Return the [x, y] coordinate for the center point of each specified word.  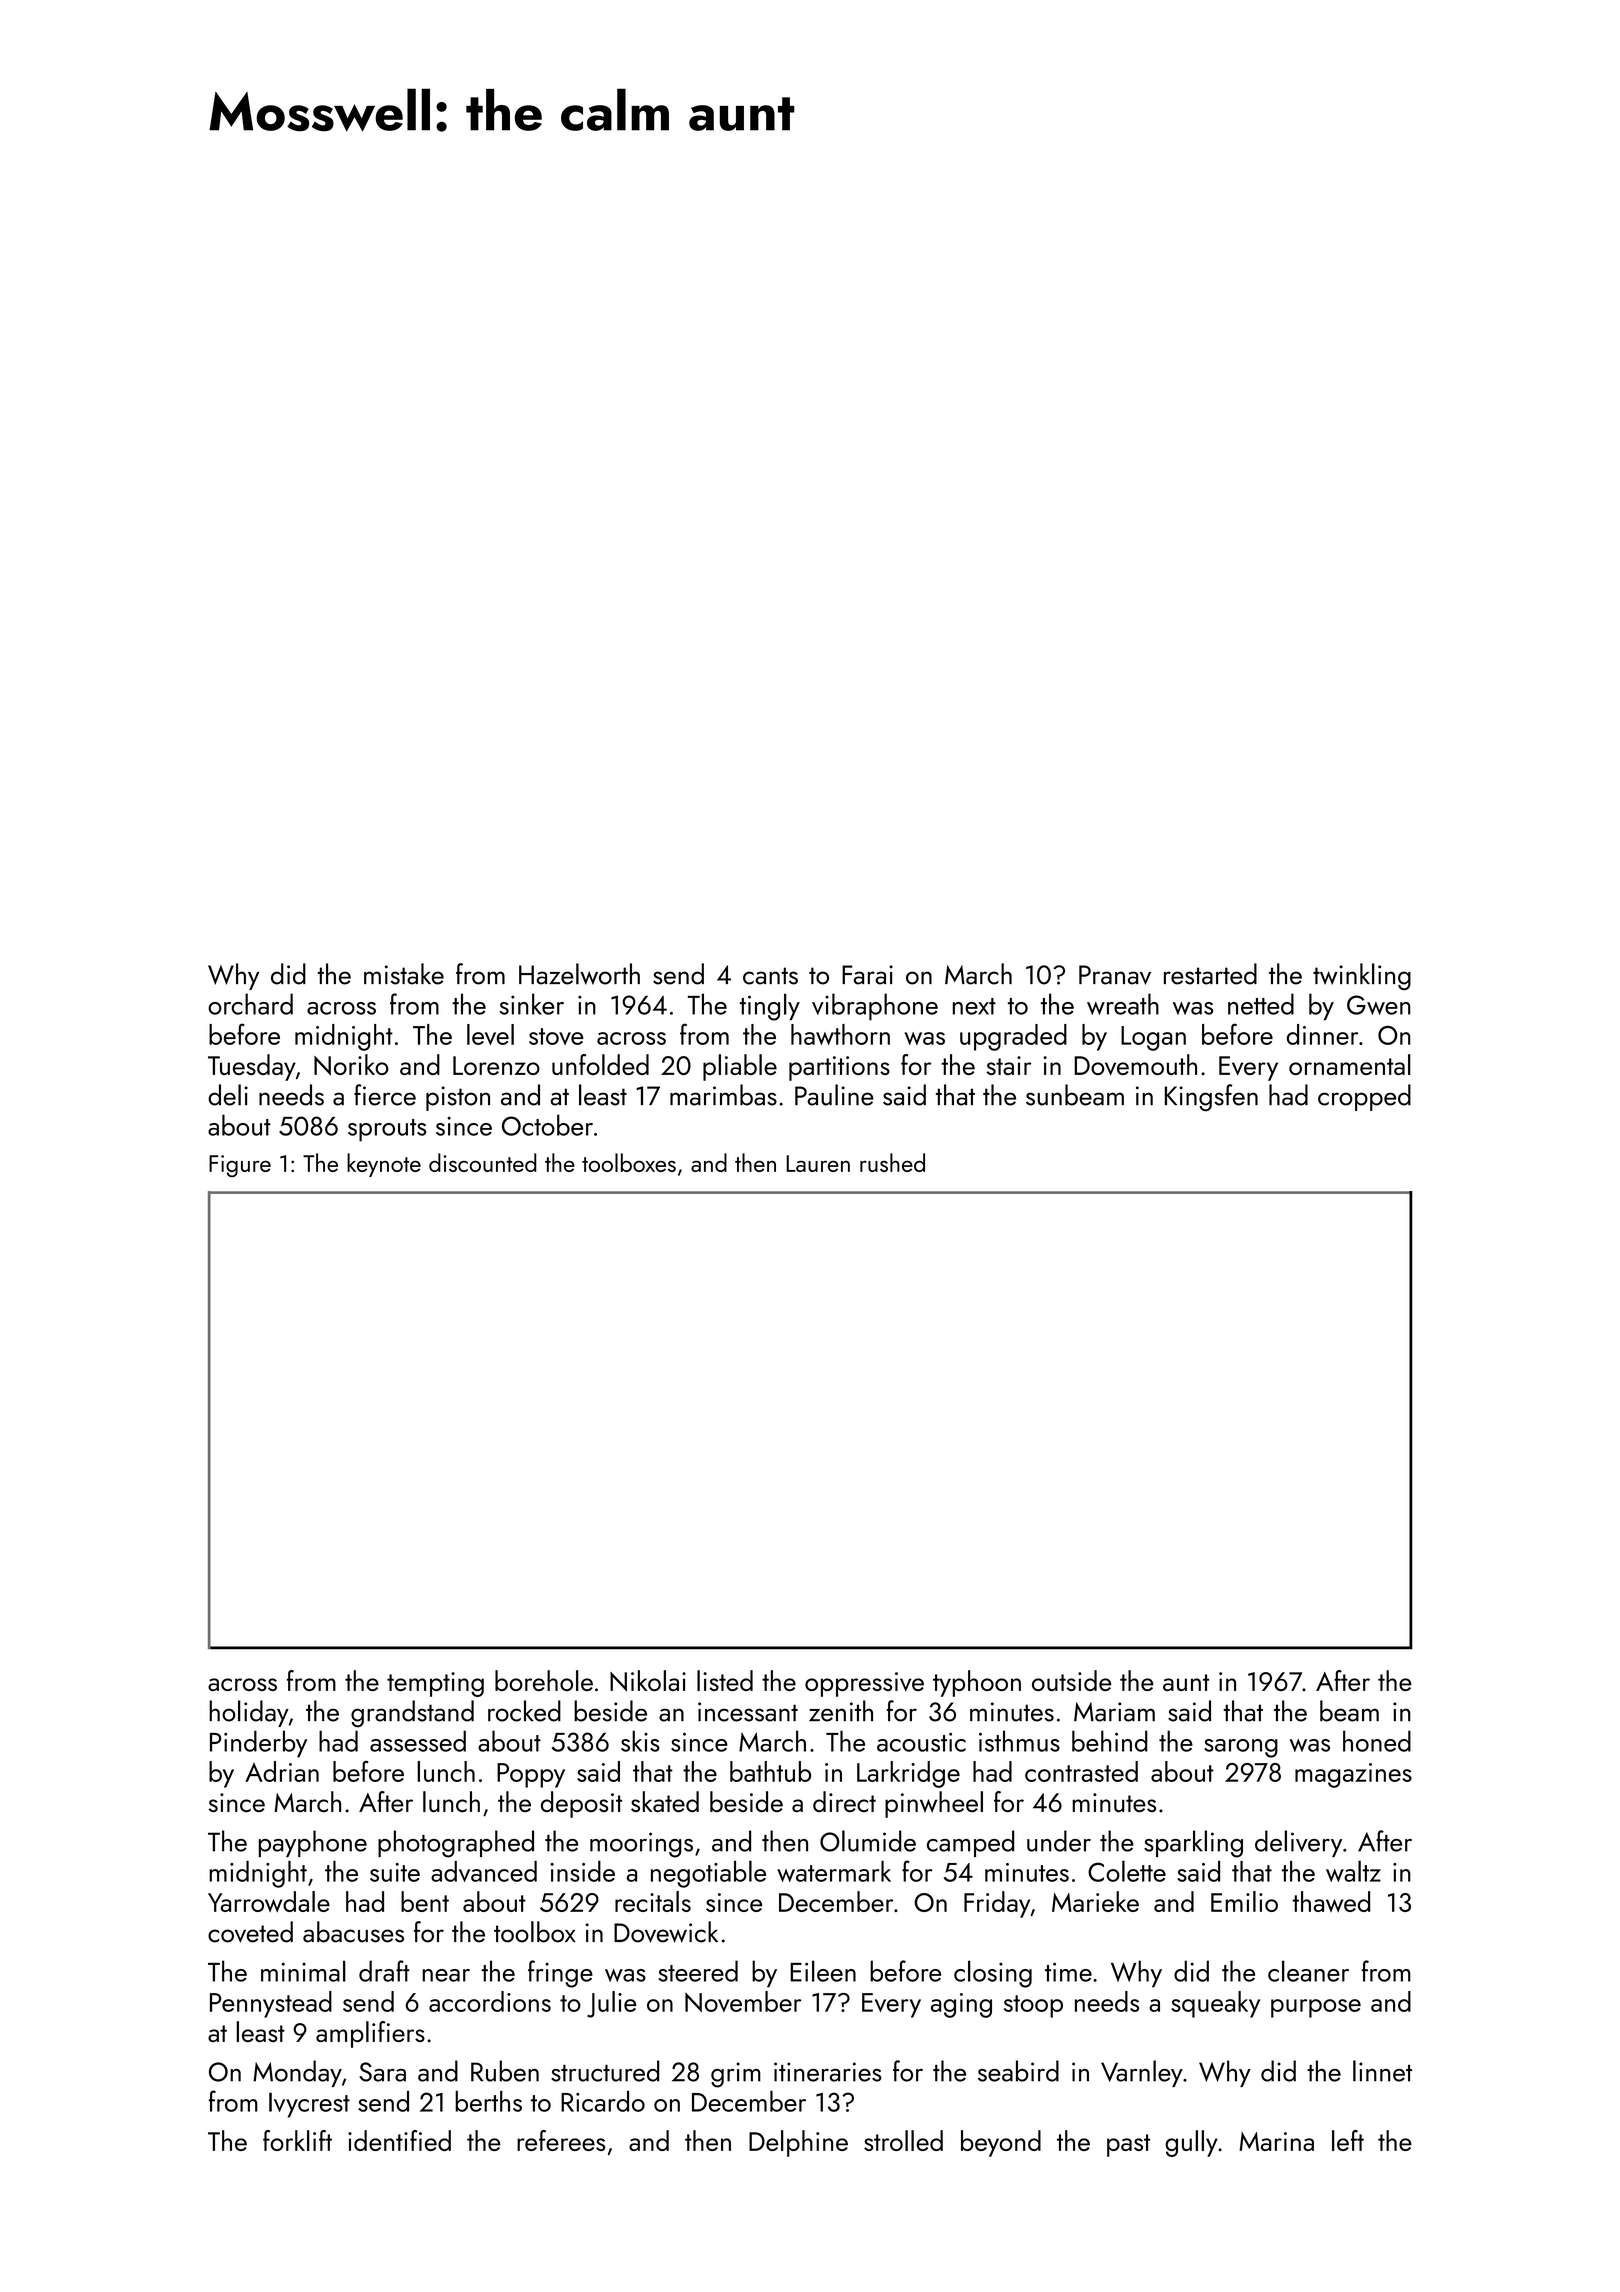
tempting [435, 1684]
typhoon [977, 1683]
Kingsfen [1211, 1098]
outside [1071, 1680]
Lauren [818, 1163]
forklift [297, 2140]
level [490, 1034]
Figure [240, 1166]
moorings [641, 1845]
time [1068, 1972]
